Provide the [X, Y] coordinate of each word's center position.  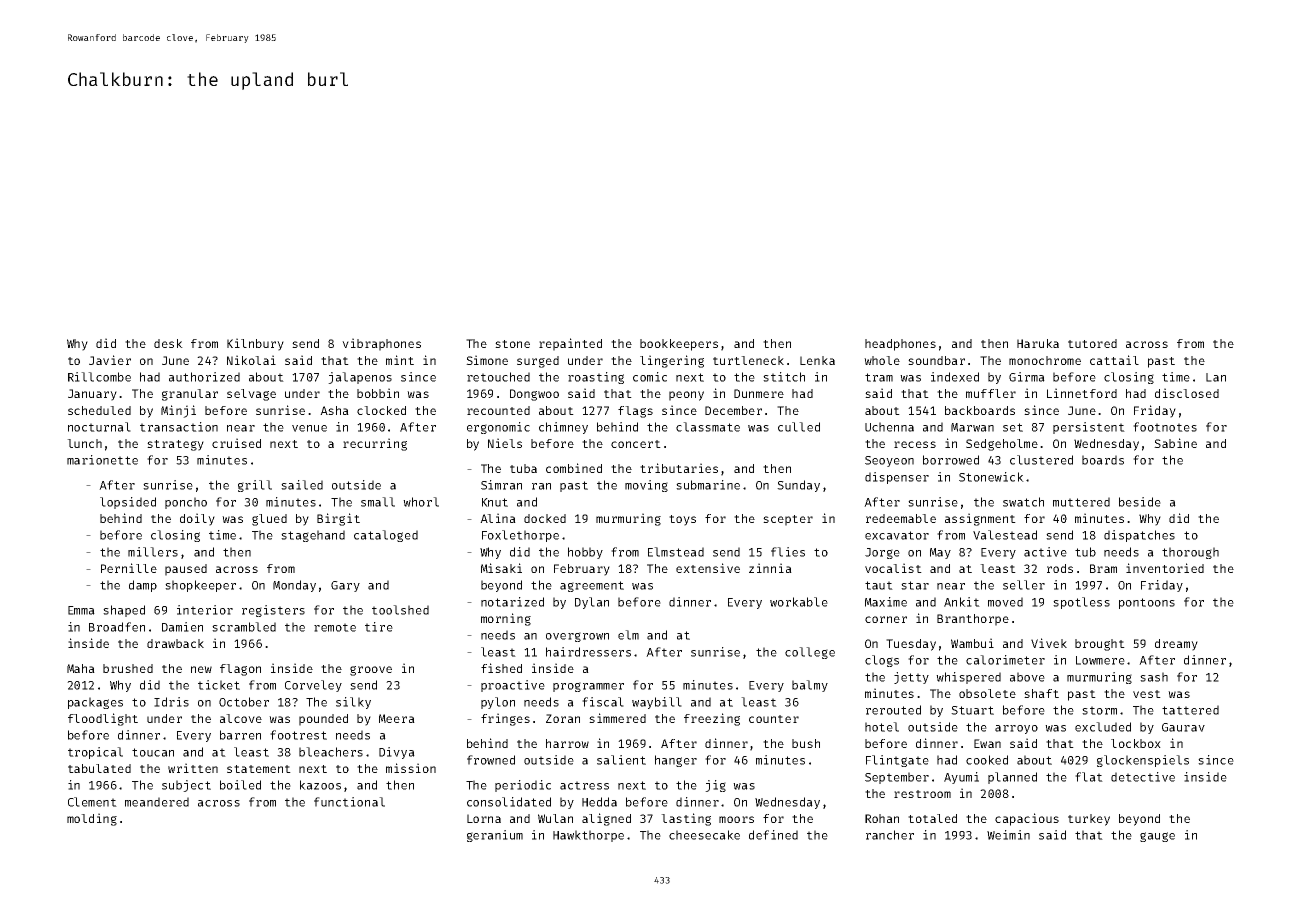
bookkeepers [679, 345]
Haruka [1038, 343]
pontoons [1147, 603]
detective [1143, 777]
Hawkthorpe [588, 836]
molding [92, 819]
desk [168, 343]
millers [153, 552]
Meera [397, 718]
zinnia [770, 568]
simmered [617, 718]
